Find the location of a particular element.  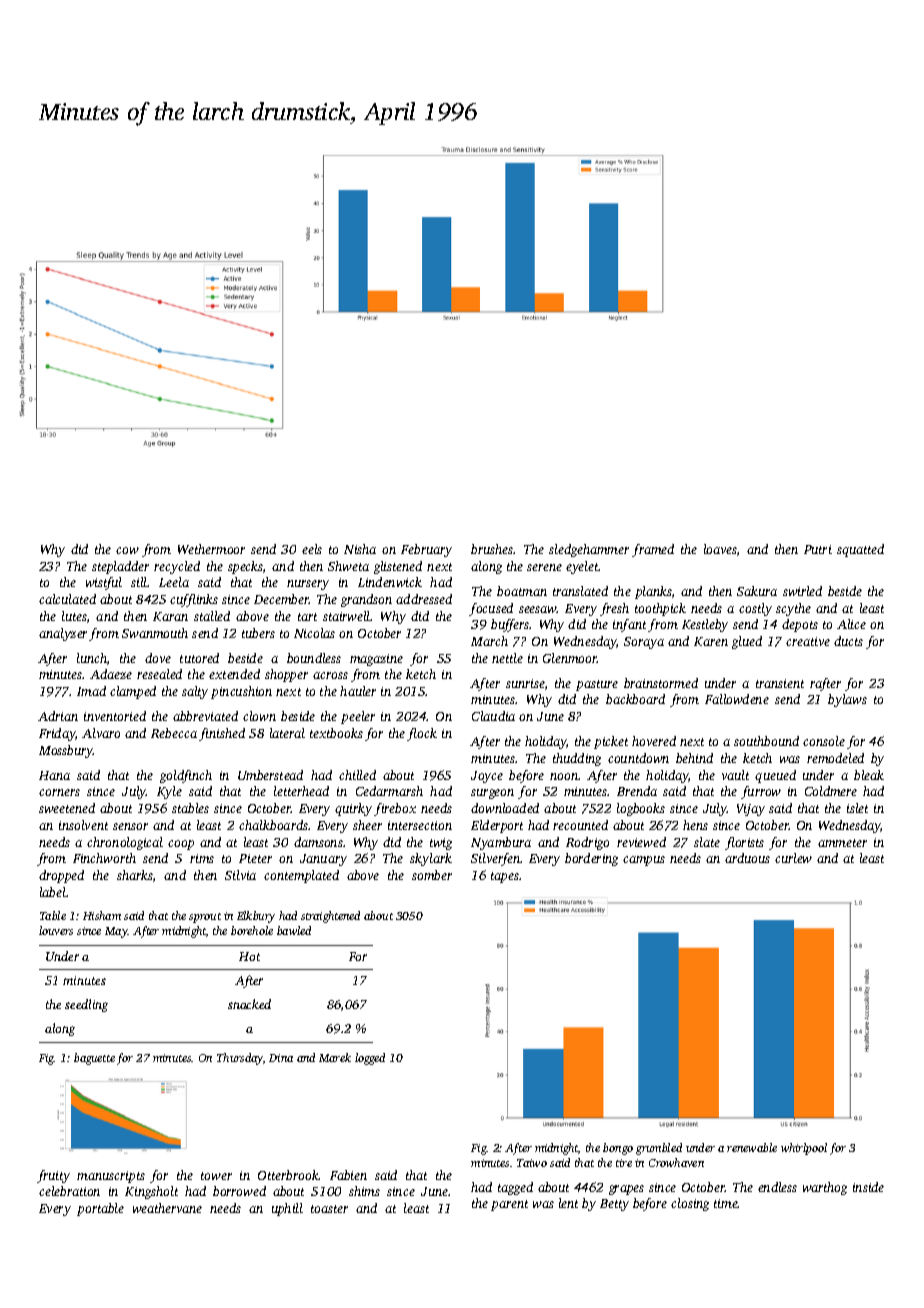

snacked is located at coordinates (249, 1004).
